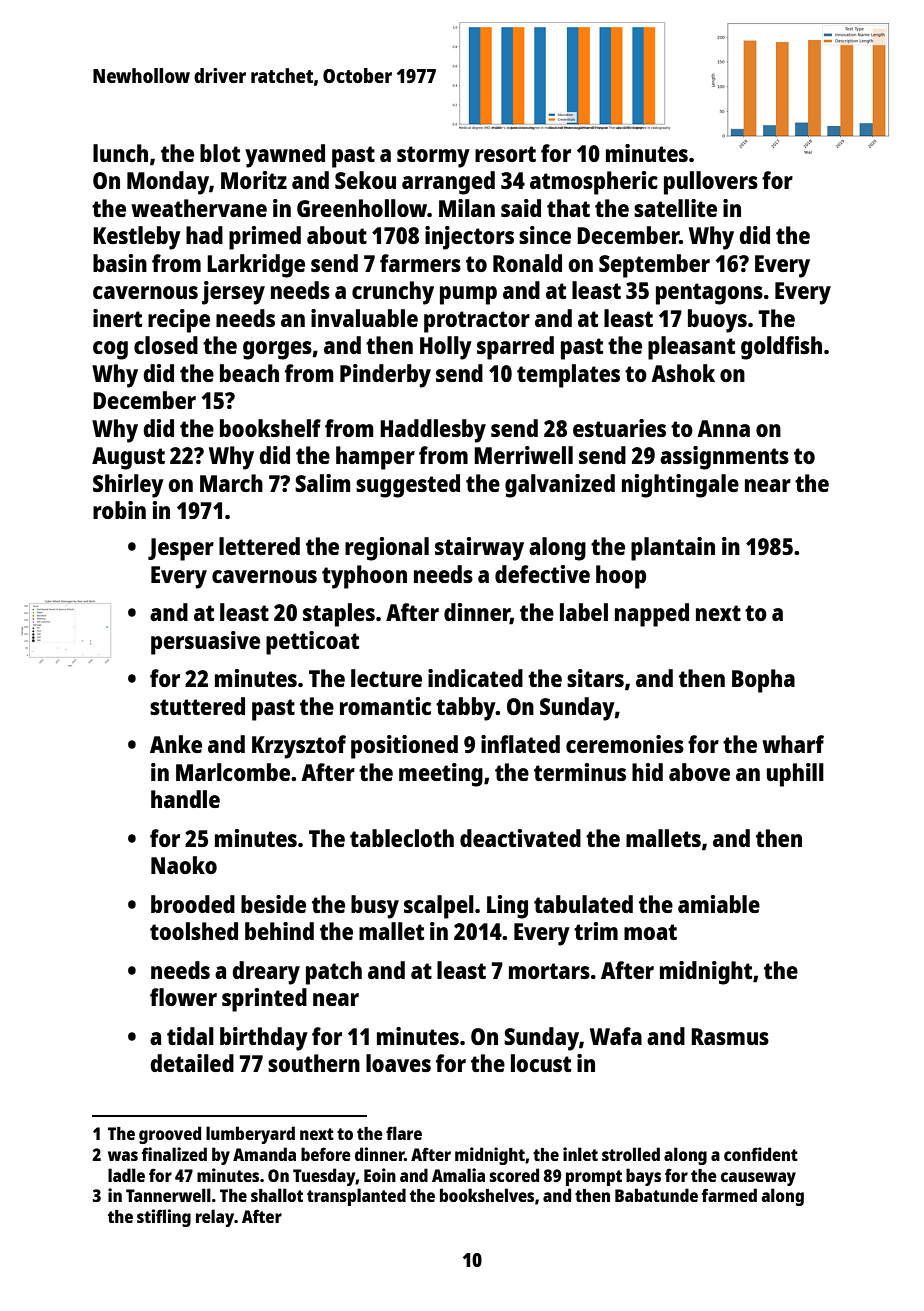 Image resolution: width=924 pixels, height=1311 pixels. I want to click on handle, so click(185, 799).
